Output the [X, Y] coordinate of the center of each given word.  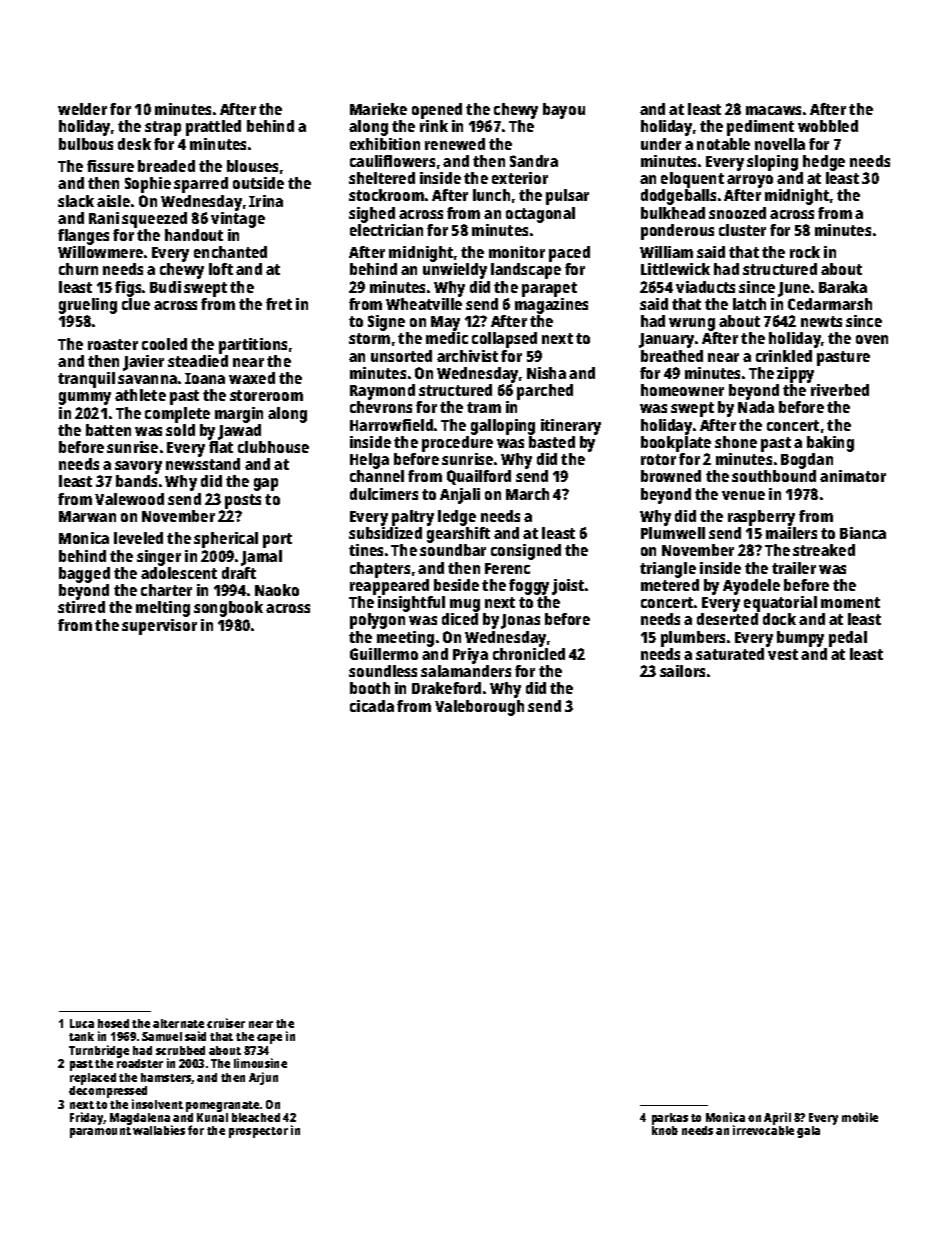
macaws [773, 110]
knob [665, 1130]
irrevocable [763, 1130]
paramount [100, 1132]
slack [76, 201]
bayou [564, 111]
